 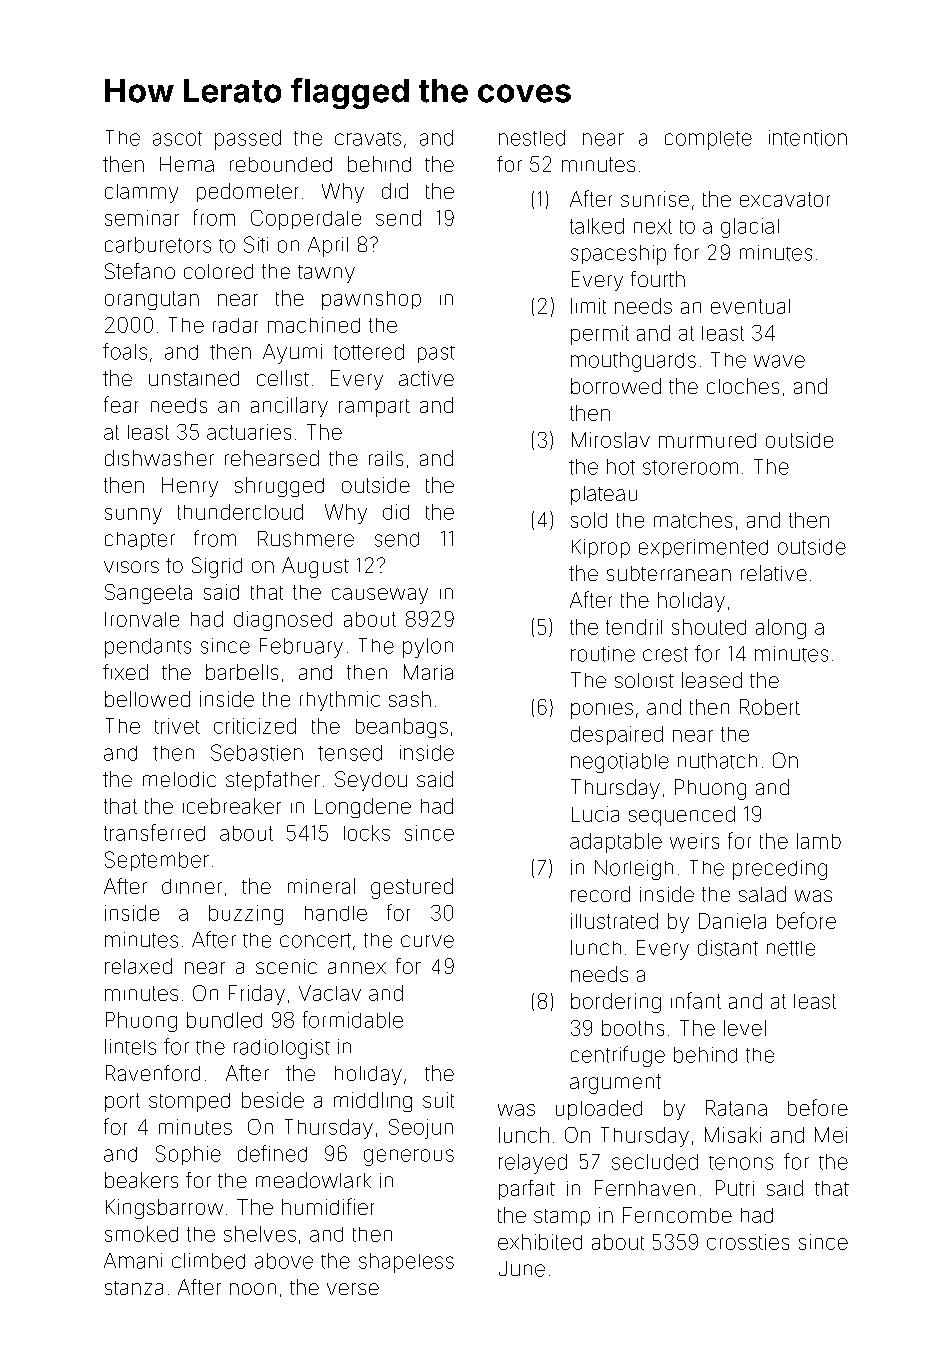 I want to click on preceding, so click(x=780, y=870).
